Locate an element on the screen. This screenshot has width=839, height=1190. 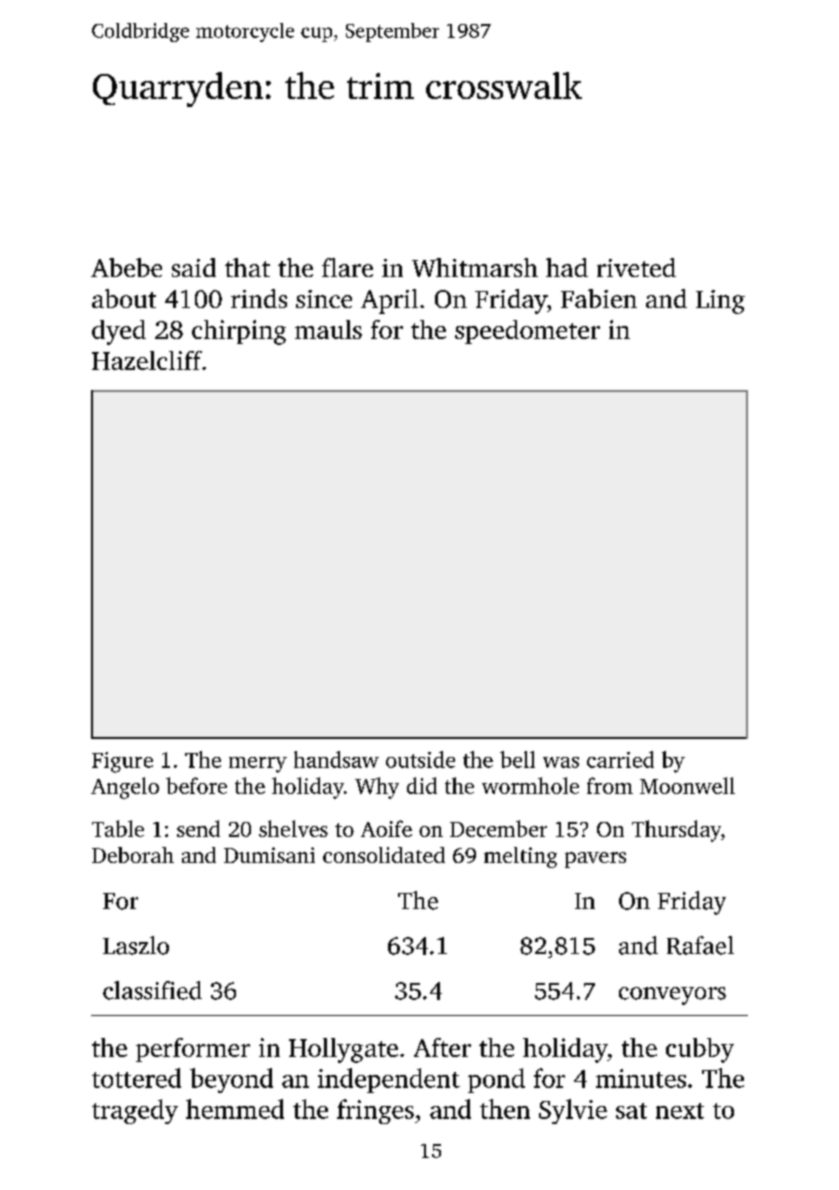
Whitmarsh is located at coordinates (475, 267).
